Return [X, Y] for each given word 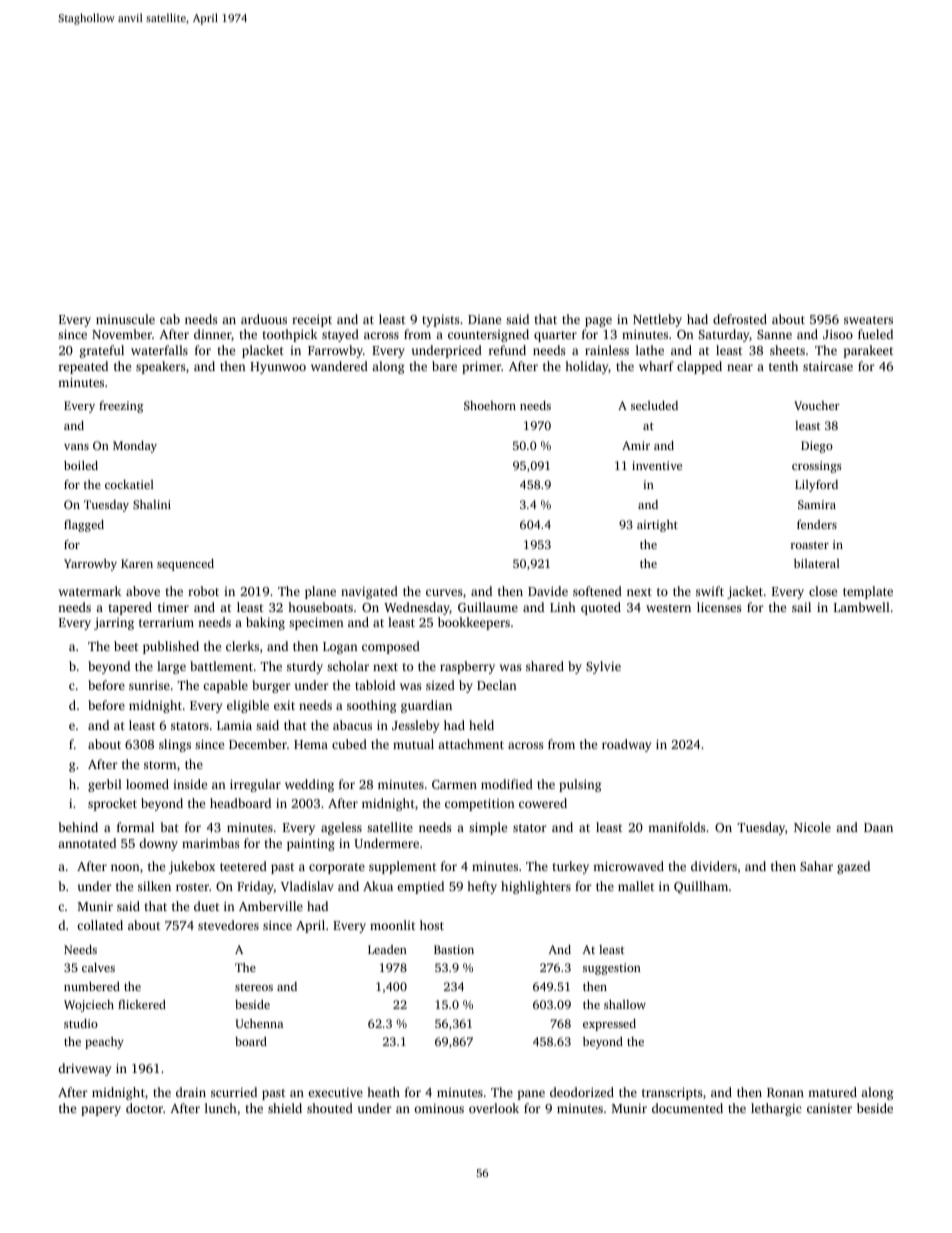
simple [488, 828]
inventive [657, 465]
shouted [330, 1108]
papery [101, 1111]
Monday [135, 447]
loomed [147, 784]
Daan [878, 827]
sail [801, 607]
